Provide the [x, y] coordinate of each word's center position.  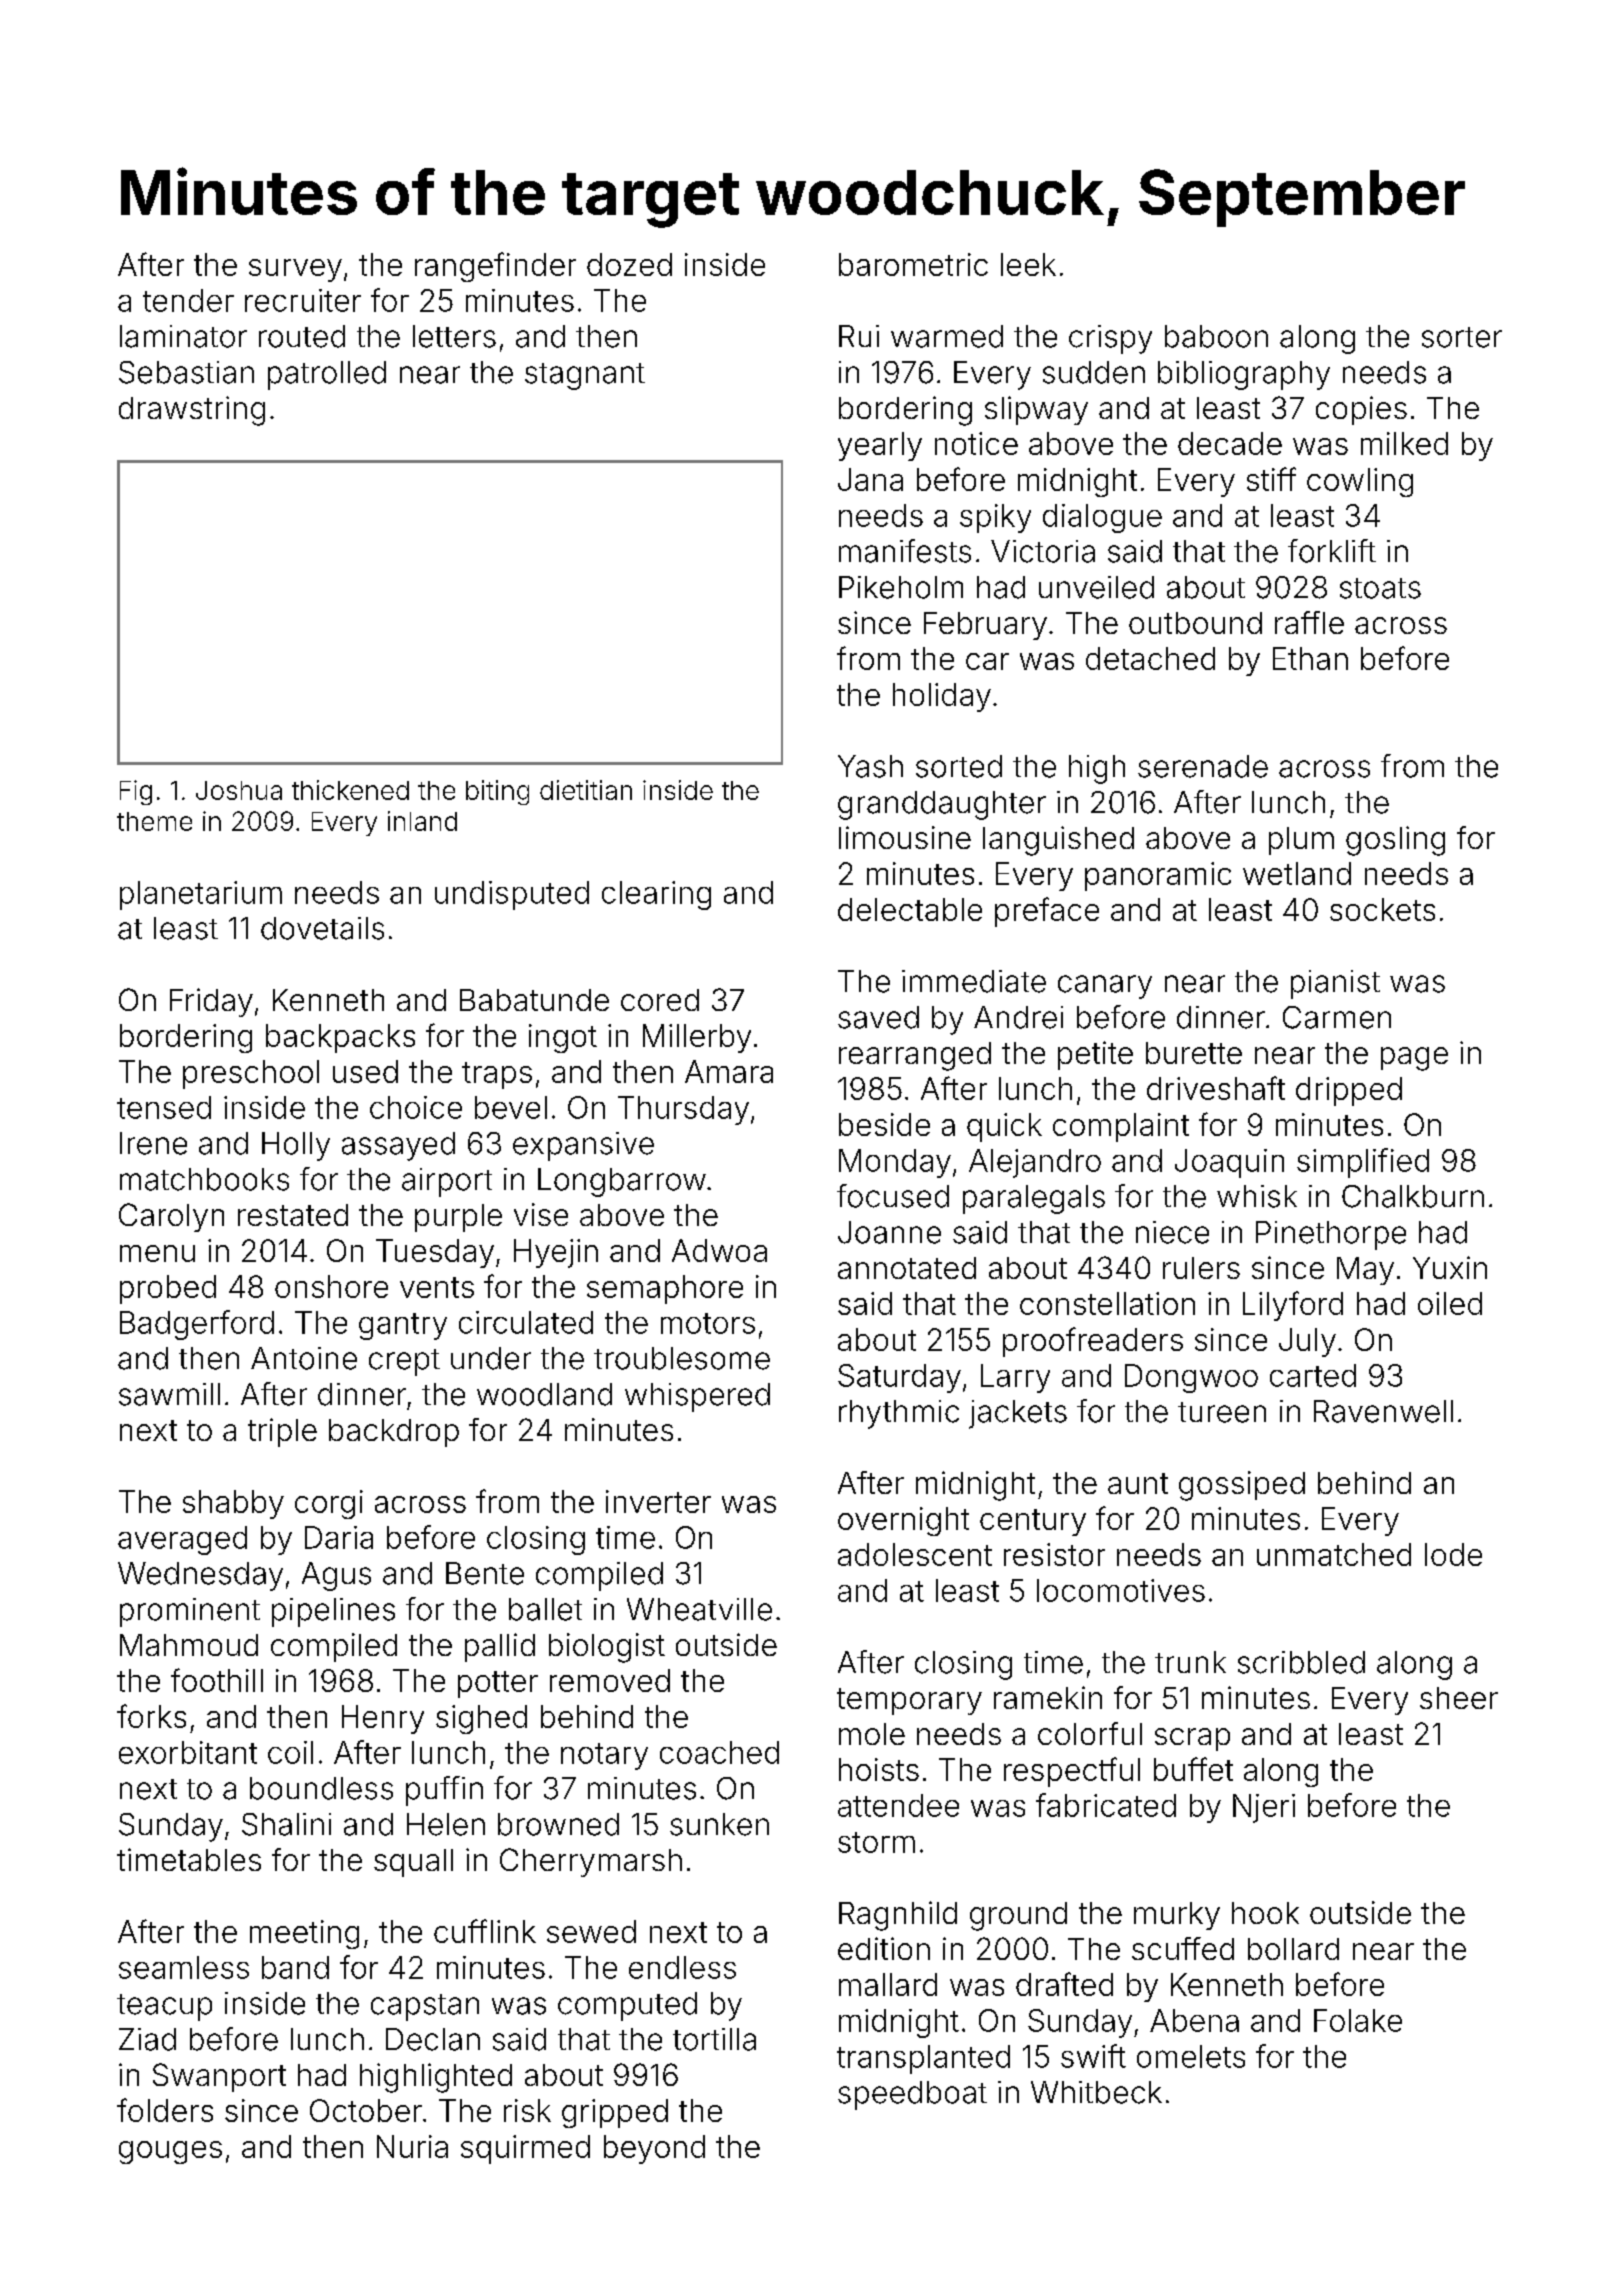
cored [660, 1000]
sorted [959, 766]
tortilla [714, 2039]
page [1414, 1059]
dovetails [322, 928]
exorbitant [188, 1752]
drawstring [192, 411]
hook [1265, 1913]
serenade [1203, 766]
